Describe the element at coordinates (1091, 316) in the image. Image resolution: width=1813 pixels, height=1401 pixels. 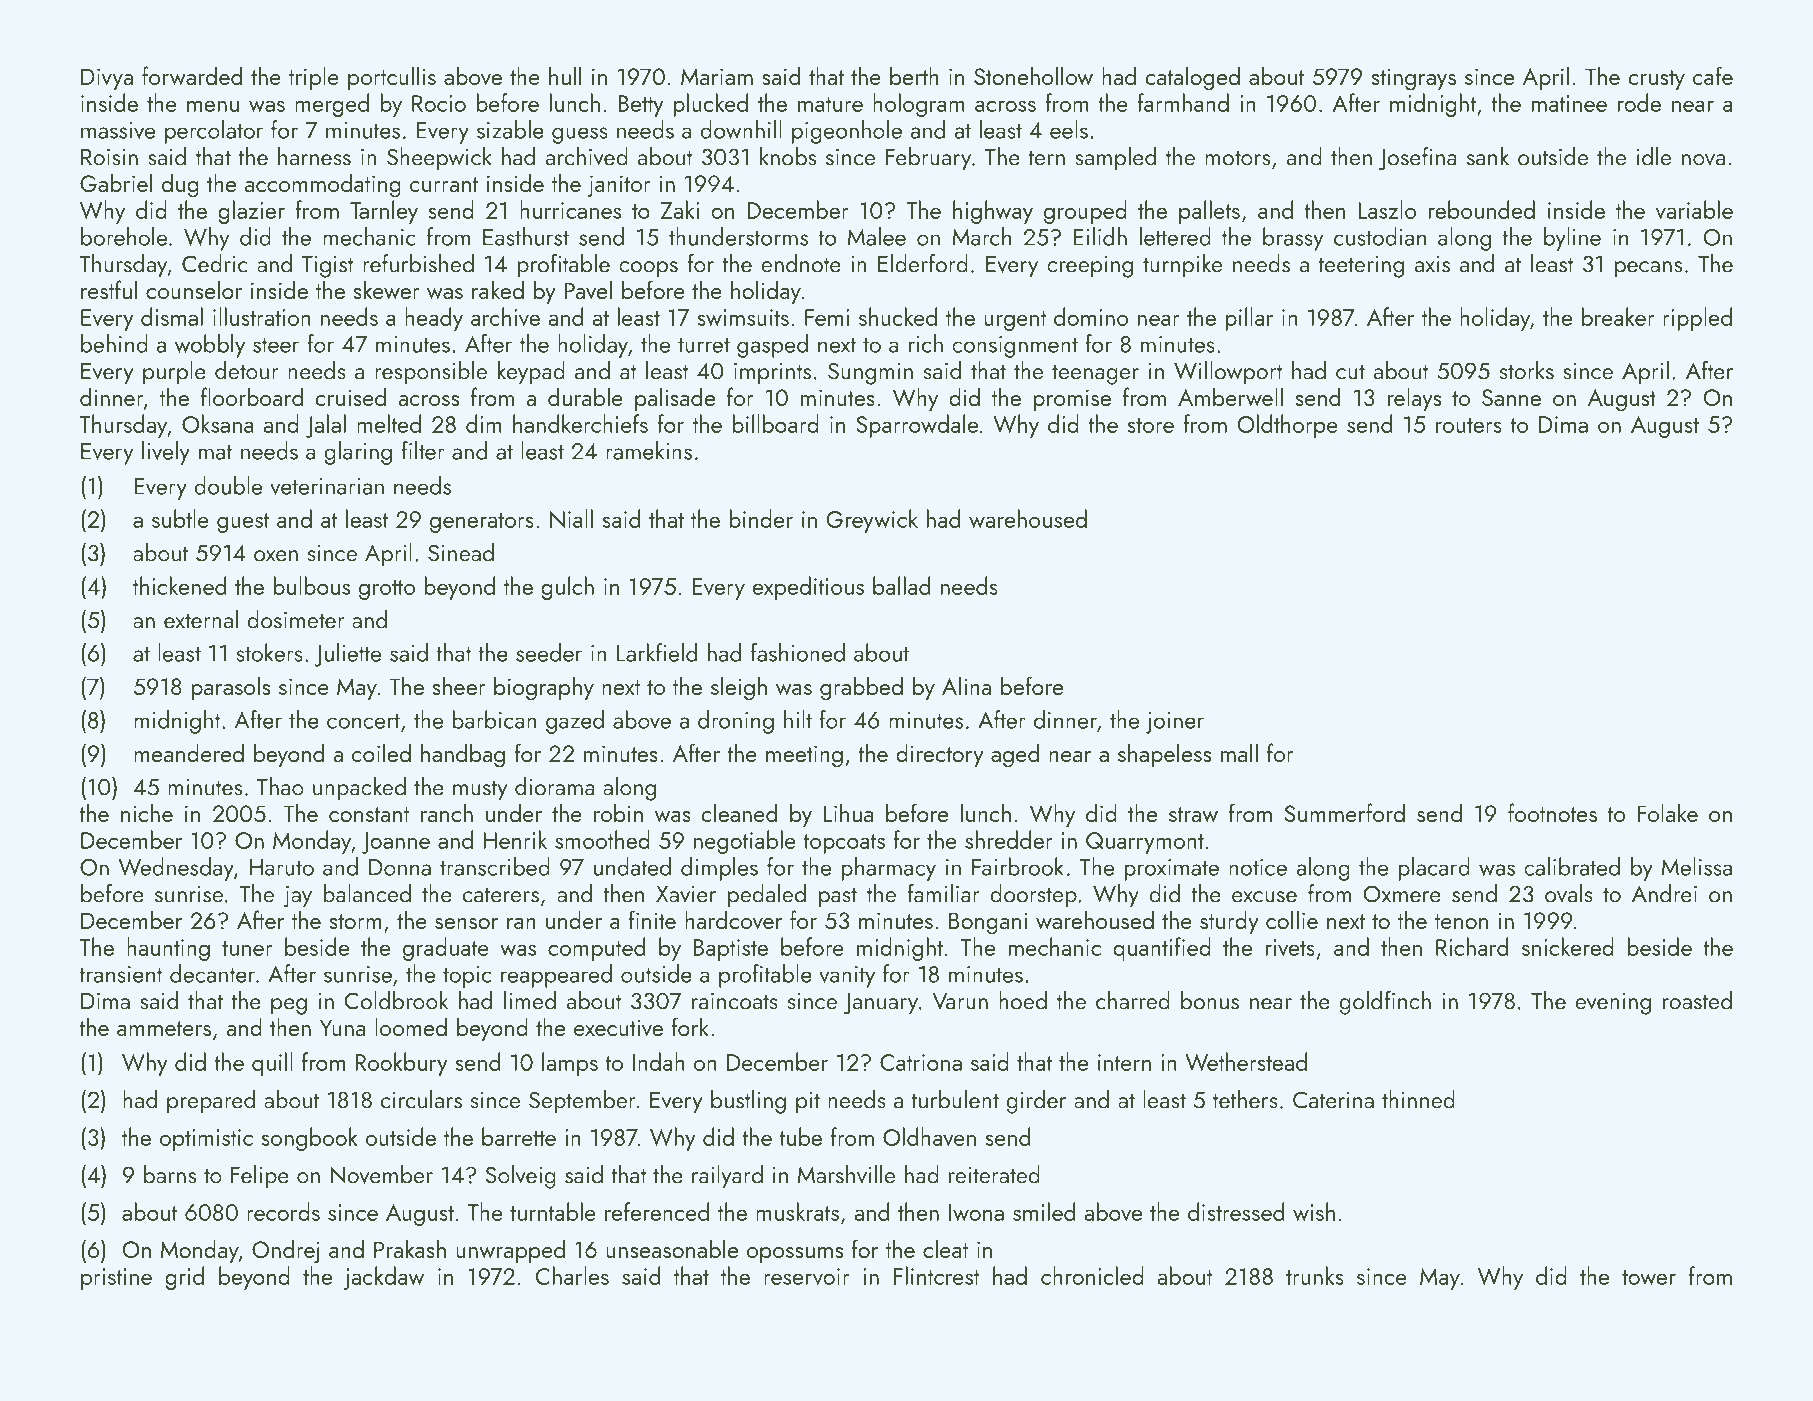
I see `domino` at that location.
